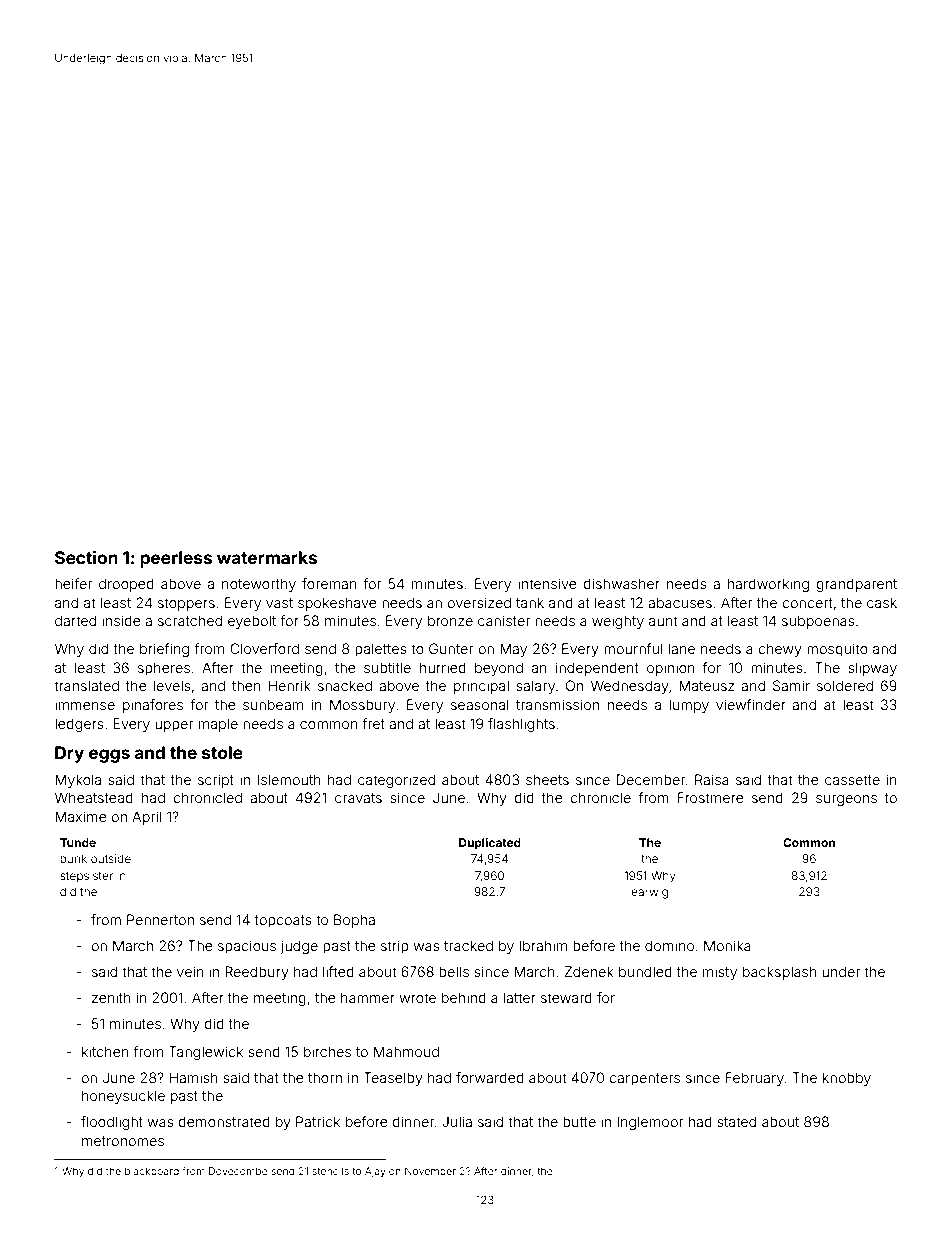 This image has width=952, height=1233. Describe the element at coordinates (457, 1121) in the image. I see `Julia` at that location.
